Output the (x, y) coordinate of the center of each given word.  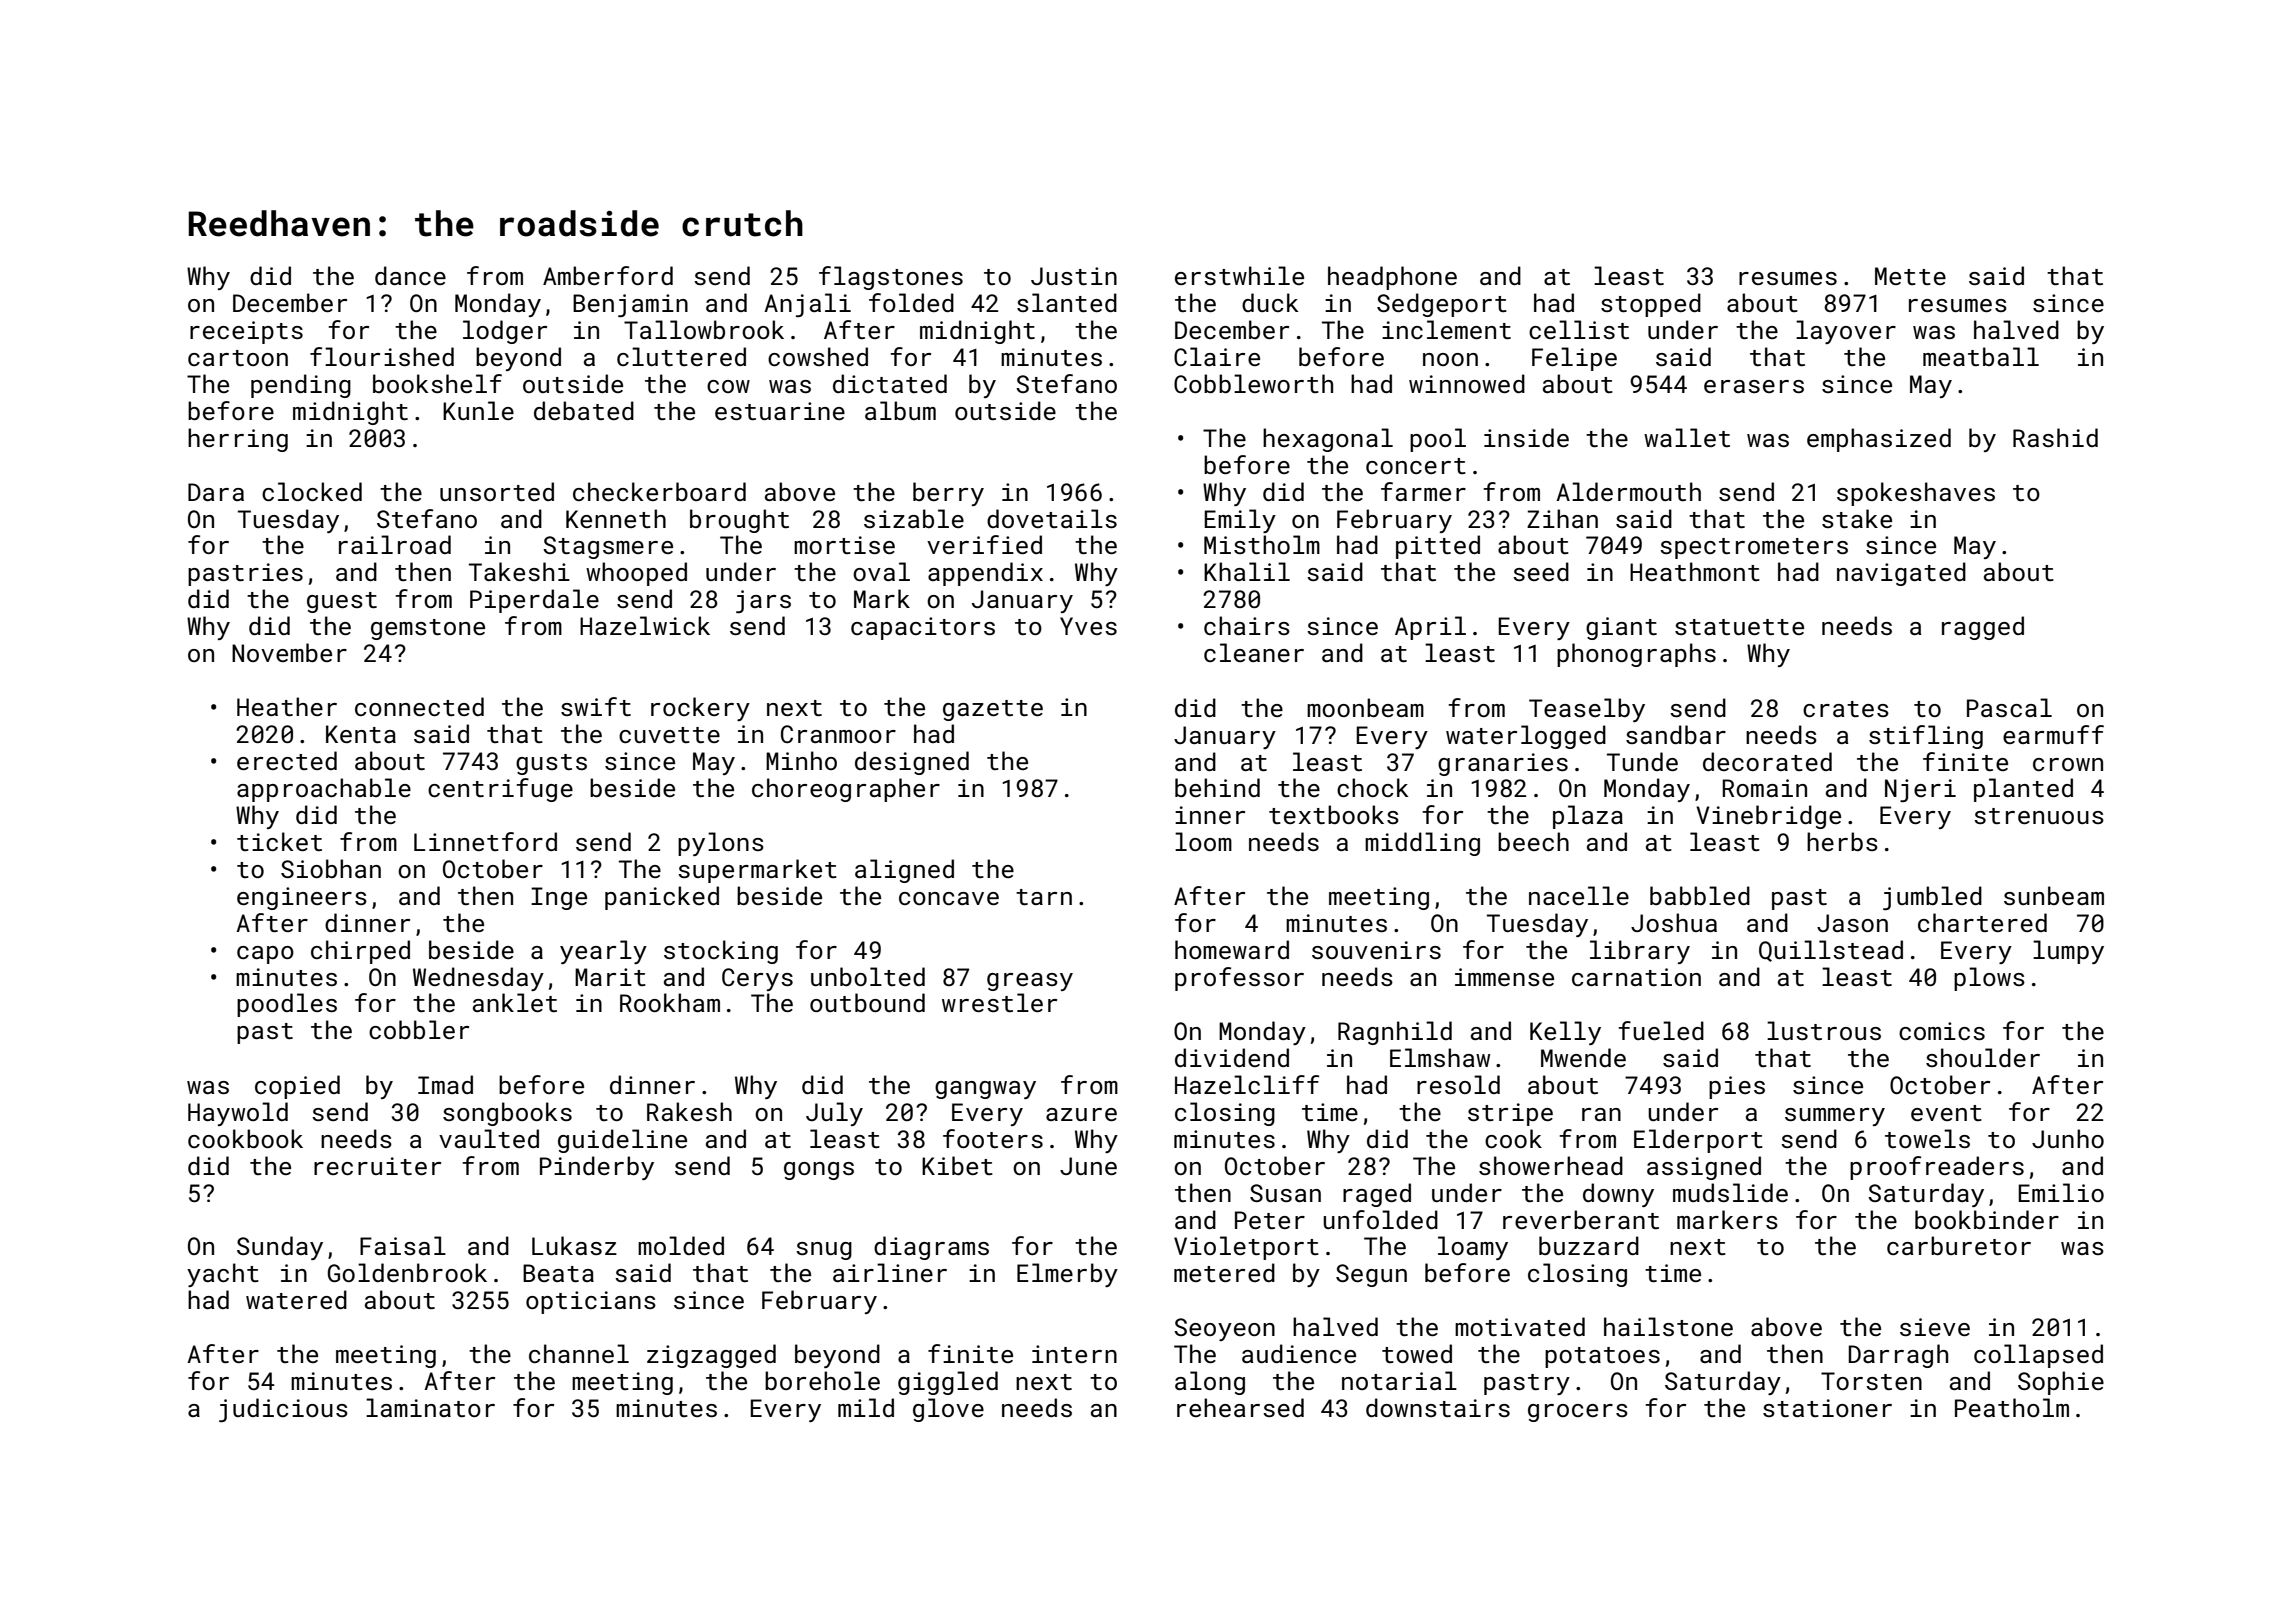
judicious (283, 1410)
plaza (1588, 817)
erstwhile (1239, 275)
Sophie (2061, 1383)
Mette (1910, 276)
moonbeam (1365, 707)
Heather (287, 706)
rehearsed (1240, 1407)
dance (410, 275)
